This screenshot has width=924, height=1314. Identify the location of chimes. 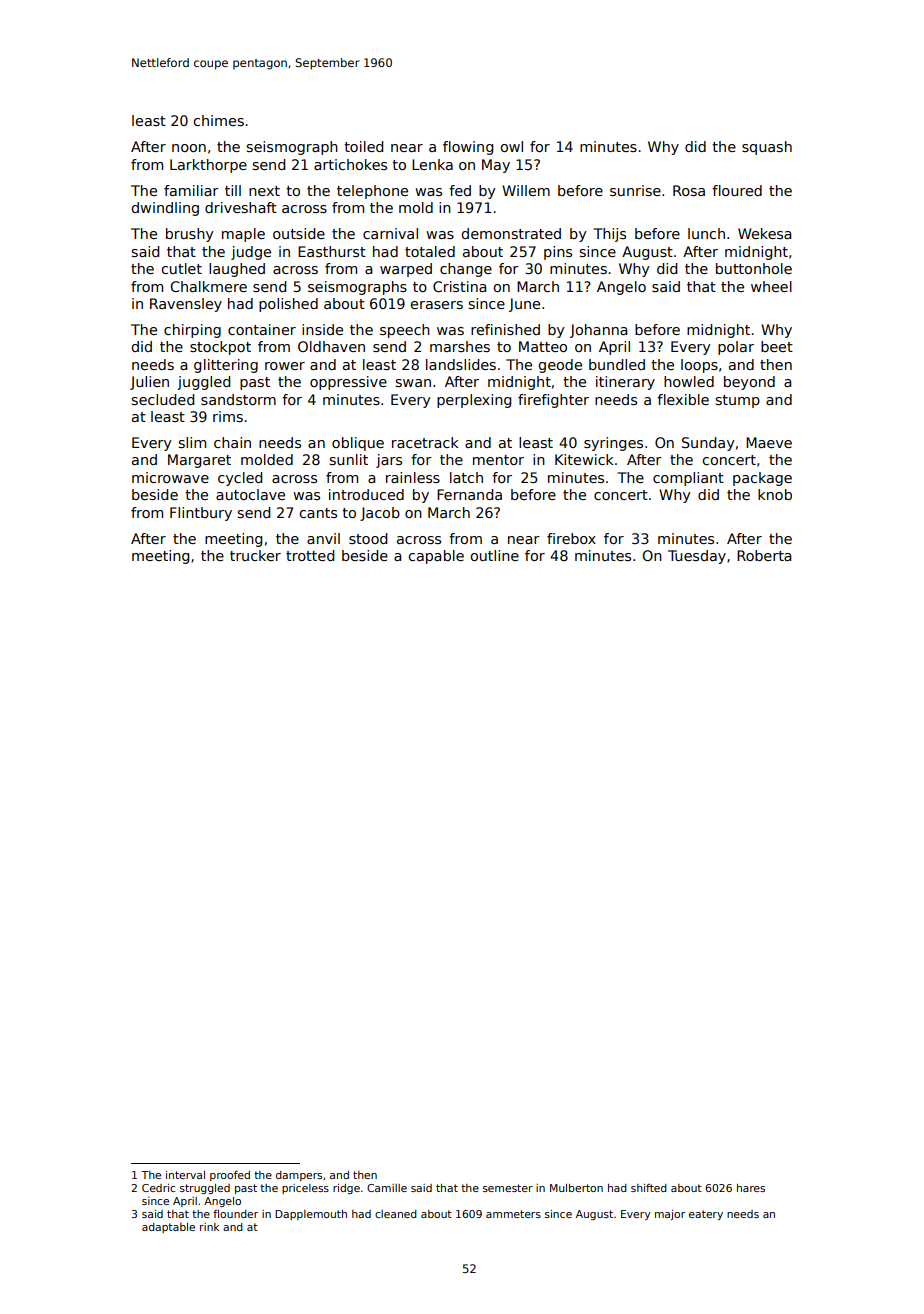
(218, 120).
